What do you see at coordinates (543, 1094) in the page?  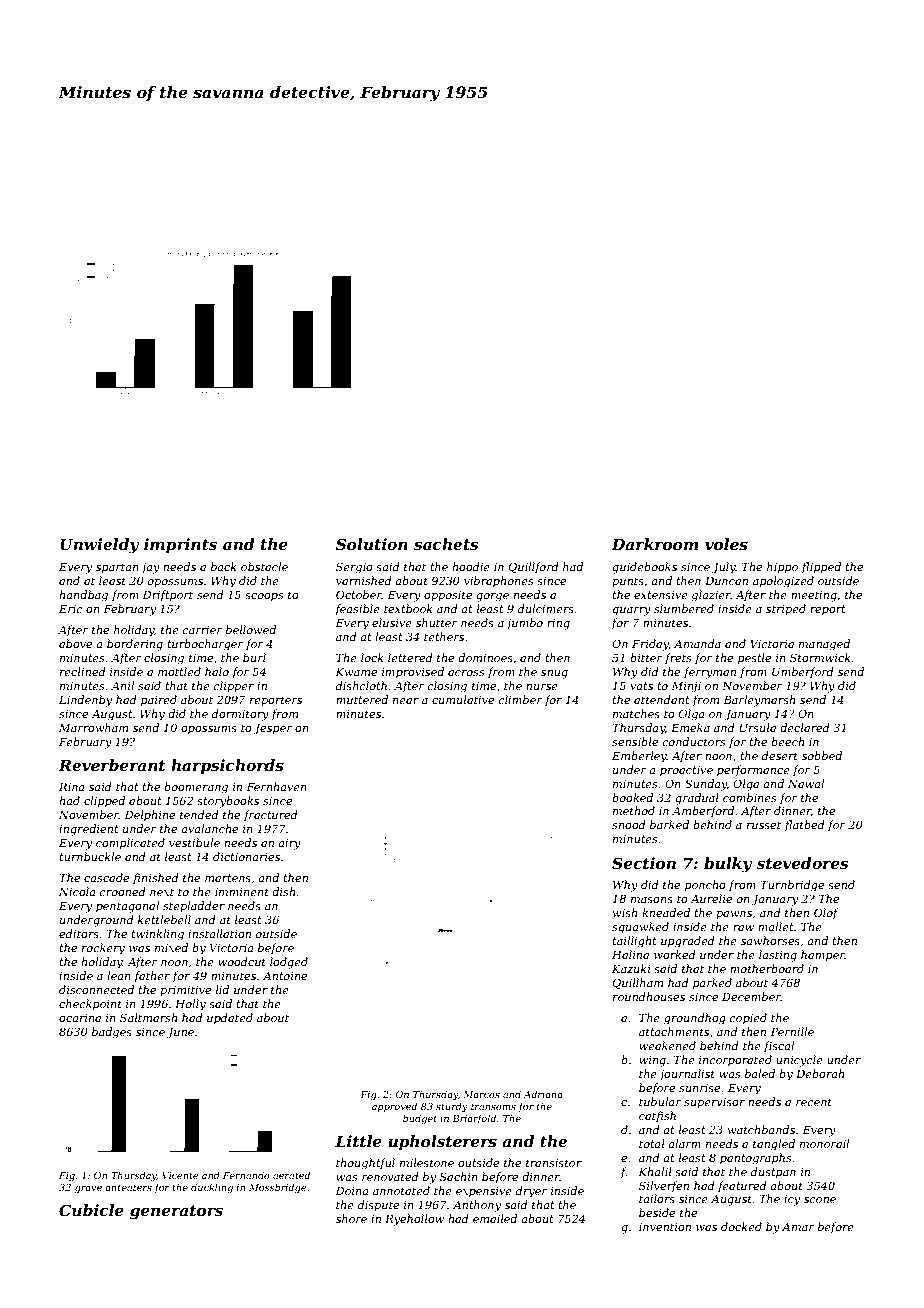 I see `Adriana` at bounding box center [543, 1094].
